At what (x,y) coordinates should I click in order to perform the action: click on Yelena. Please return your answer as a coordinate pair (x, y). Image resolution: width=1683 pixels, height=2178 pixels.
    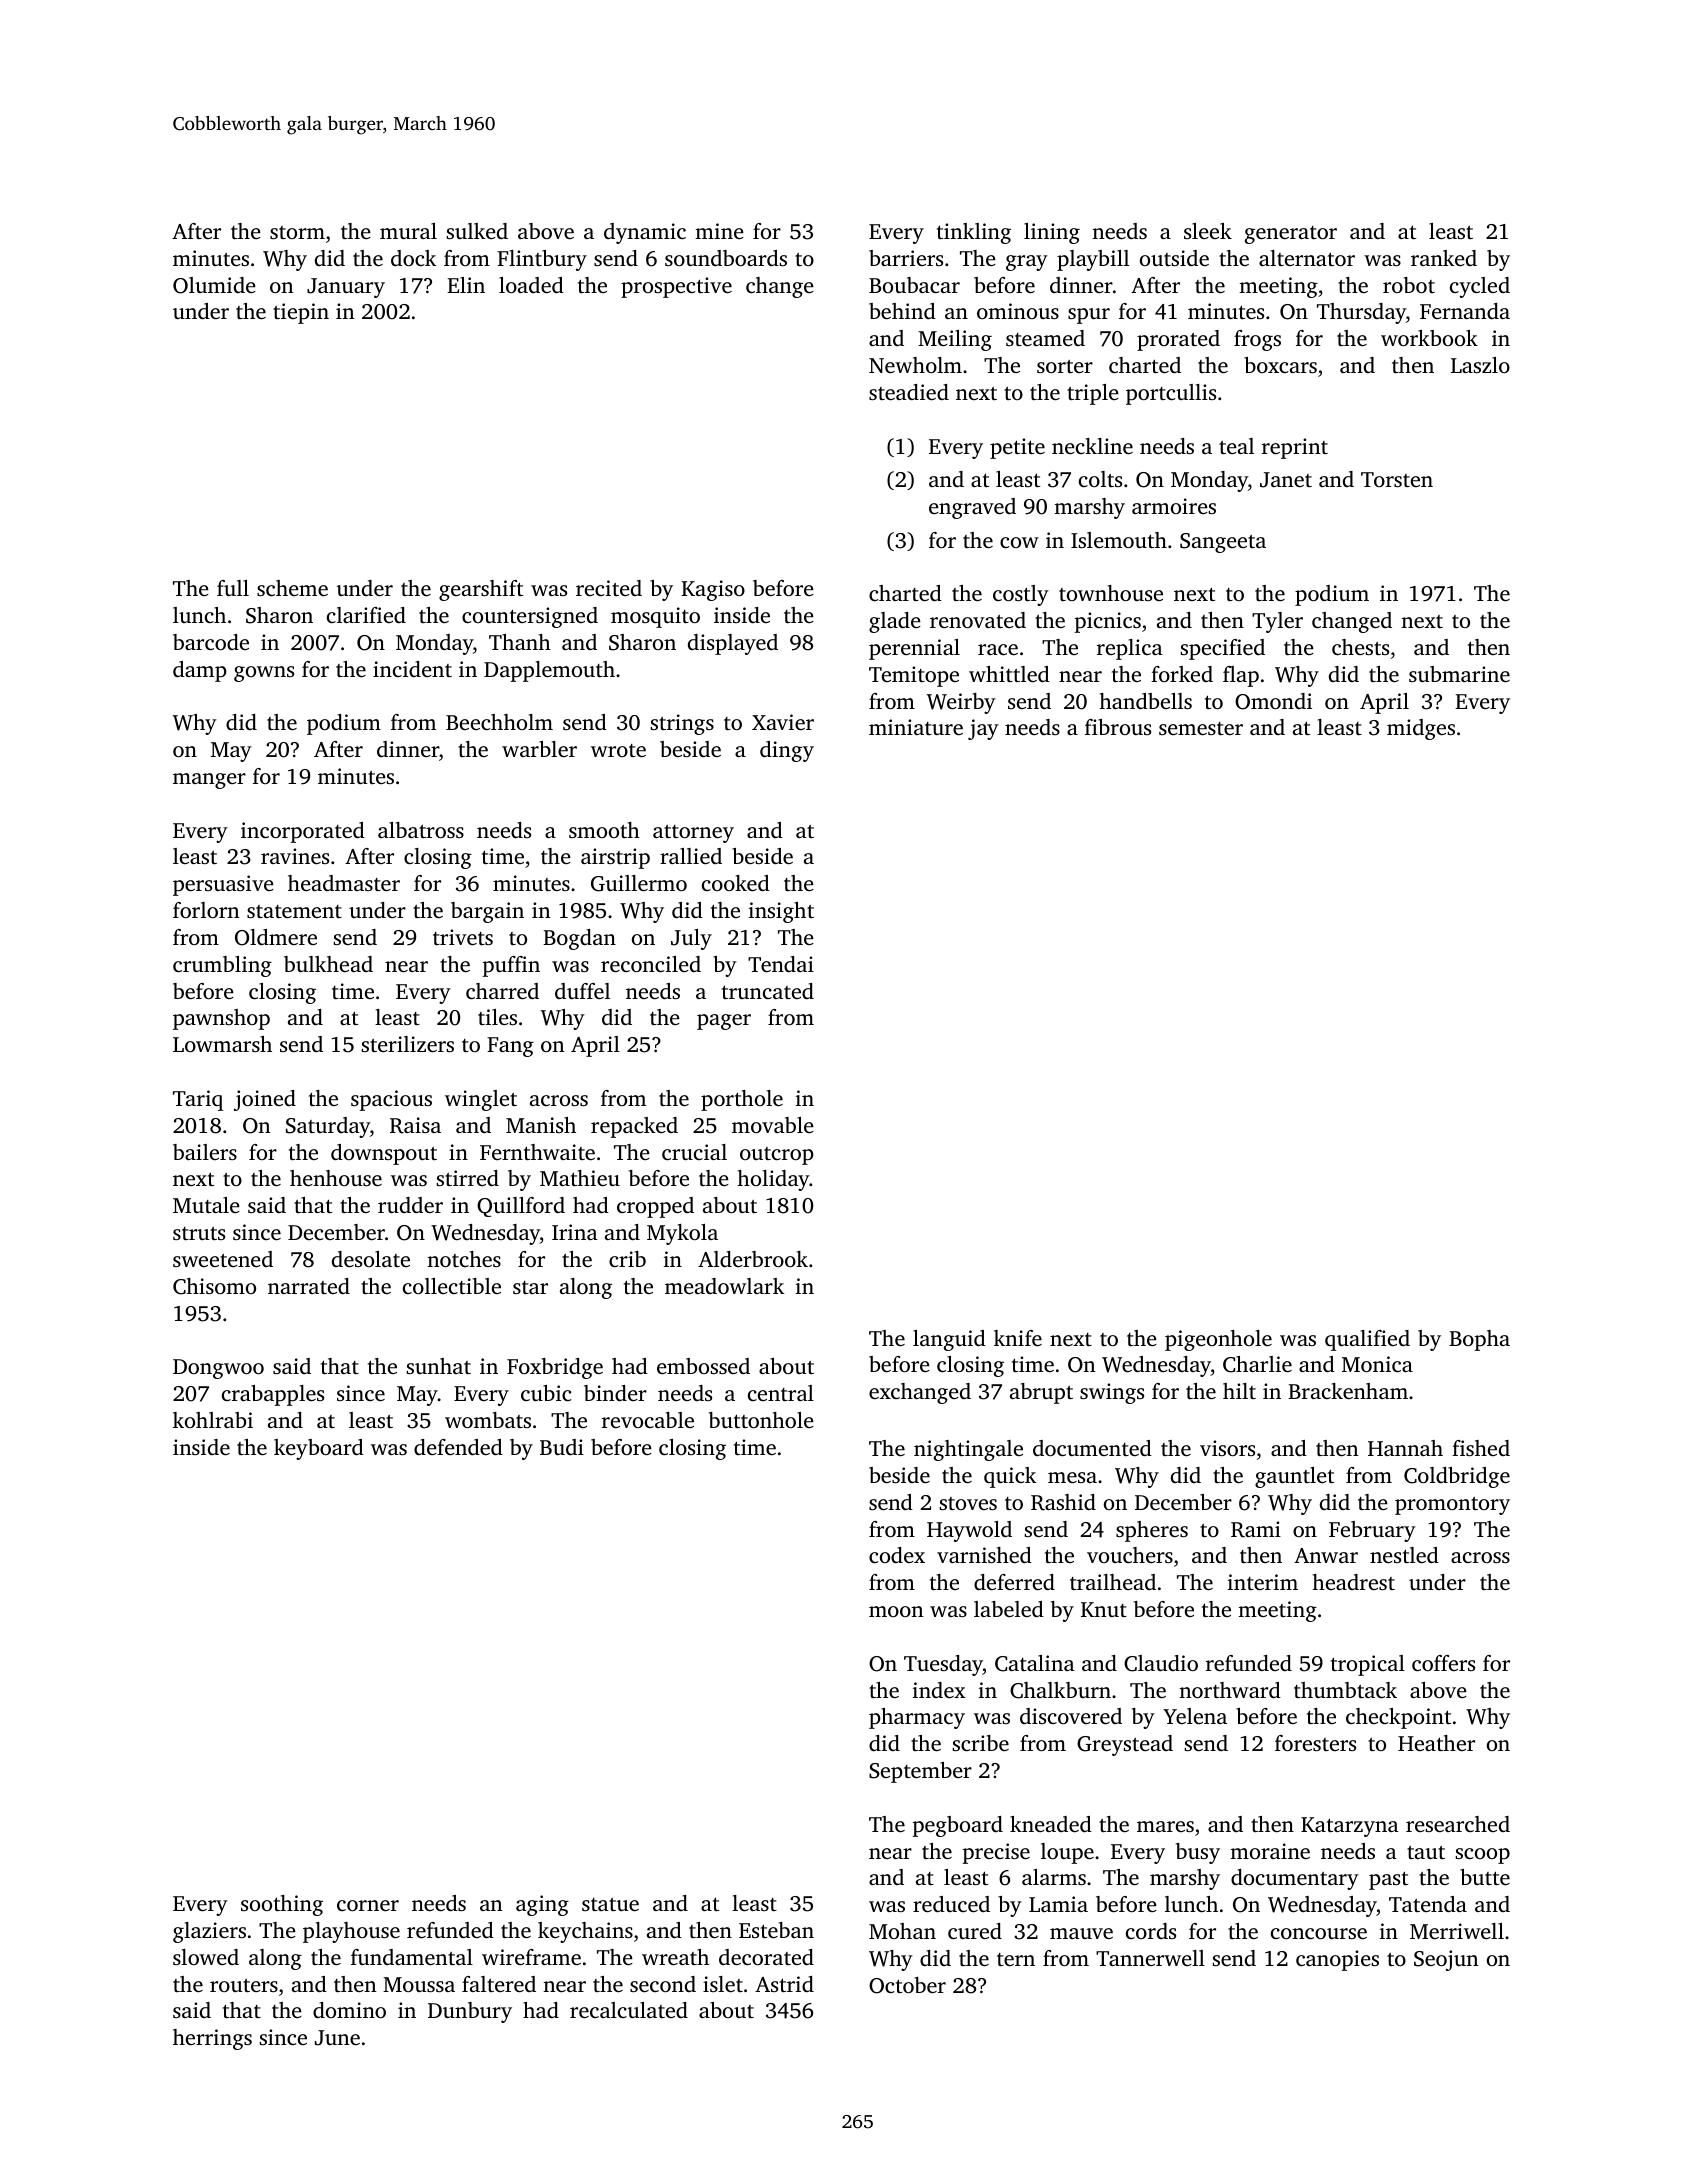
    Looking at the image, I should click on (1195, 1716).
